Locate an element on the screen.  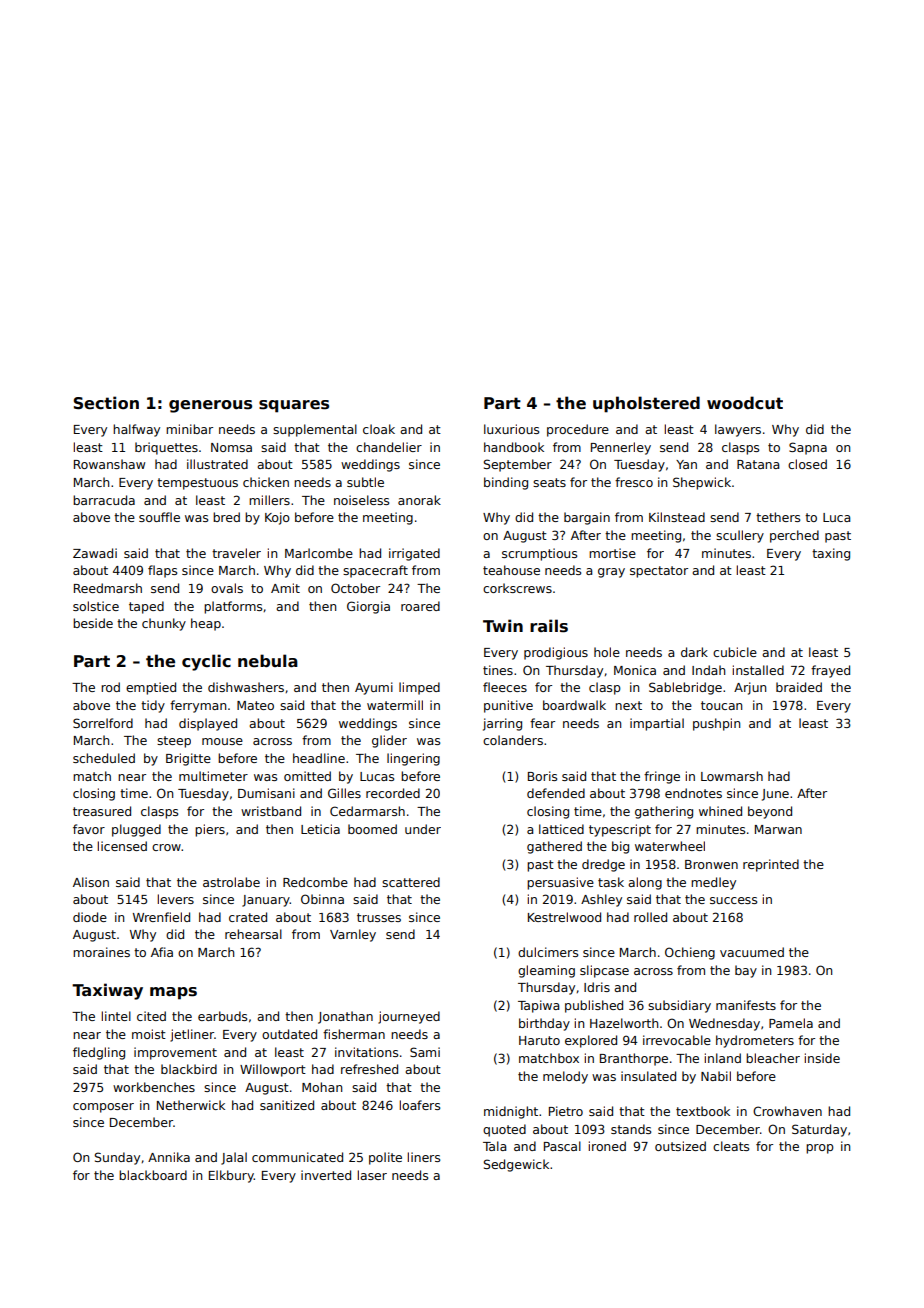
journeyed is located at coordinates (409, 1017).
